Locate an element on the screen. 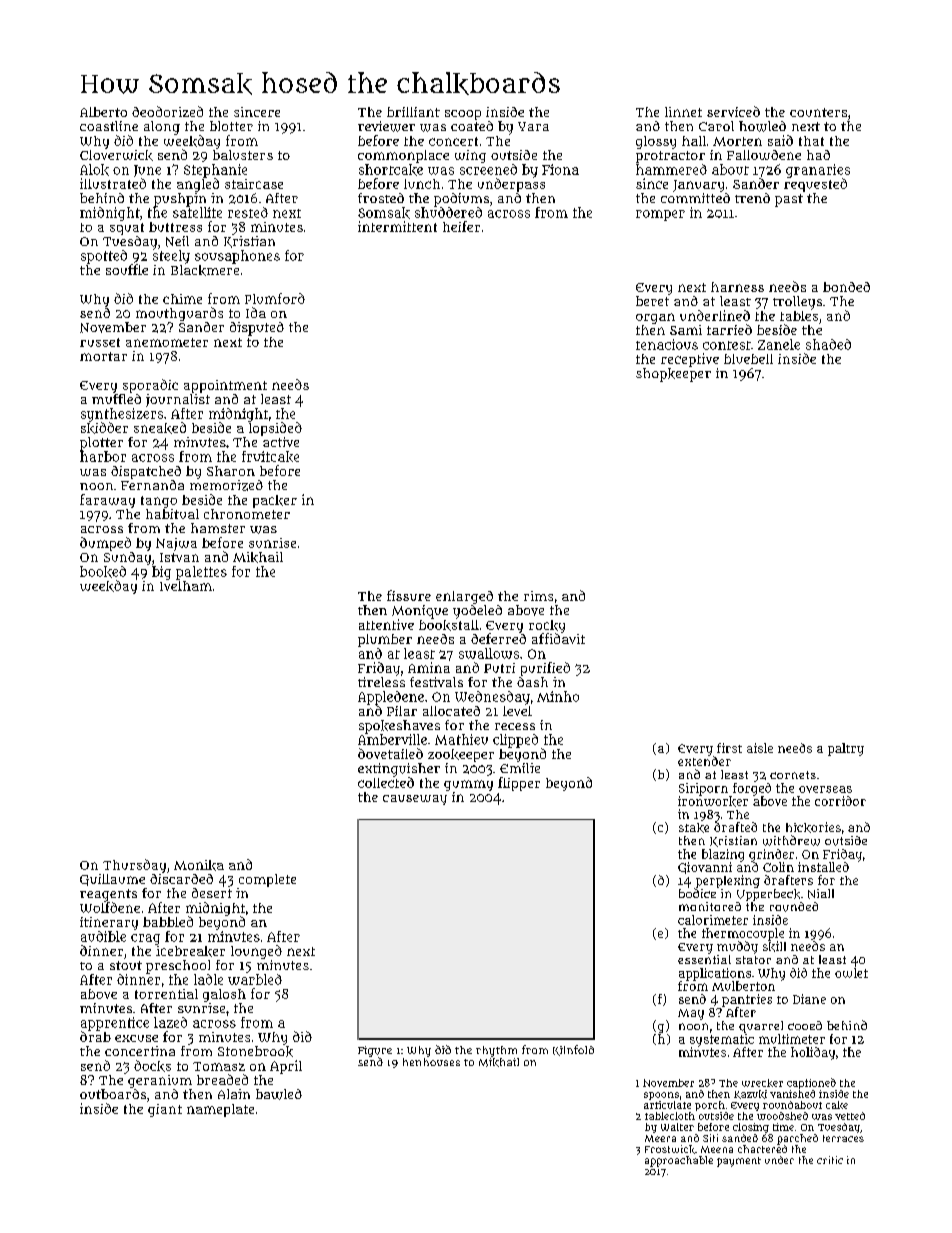 This screenshot has height=1233, width=952. lopsided is located at coordinates (275, 429).
